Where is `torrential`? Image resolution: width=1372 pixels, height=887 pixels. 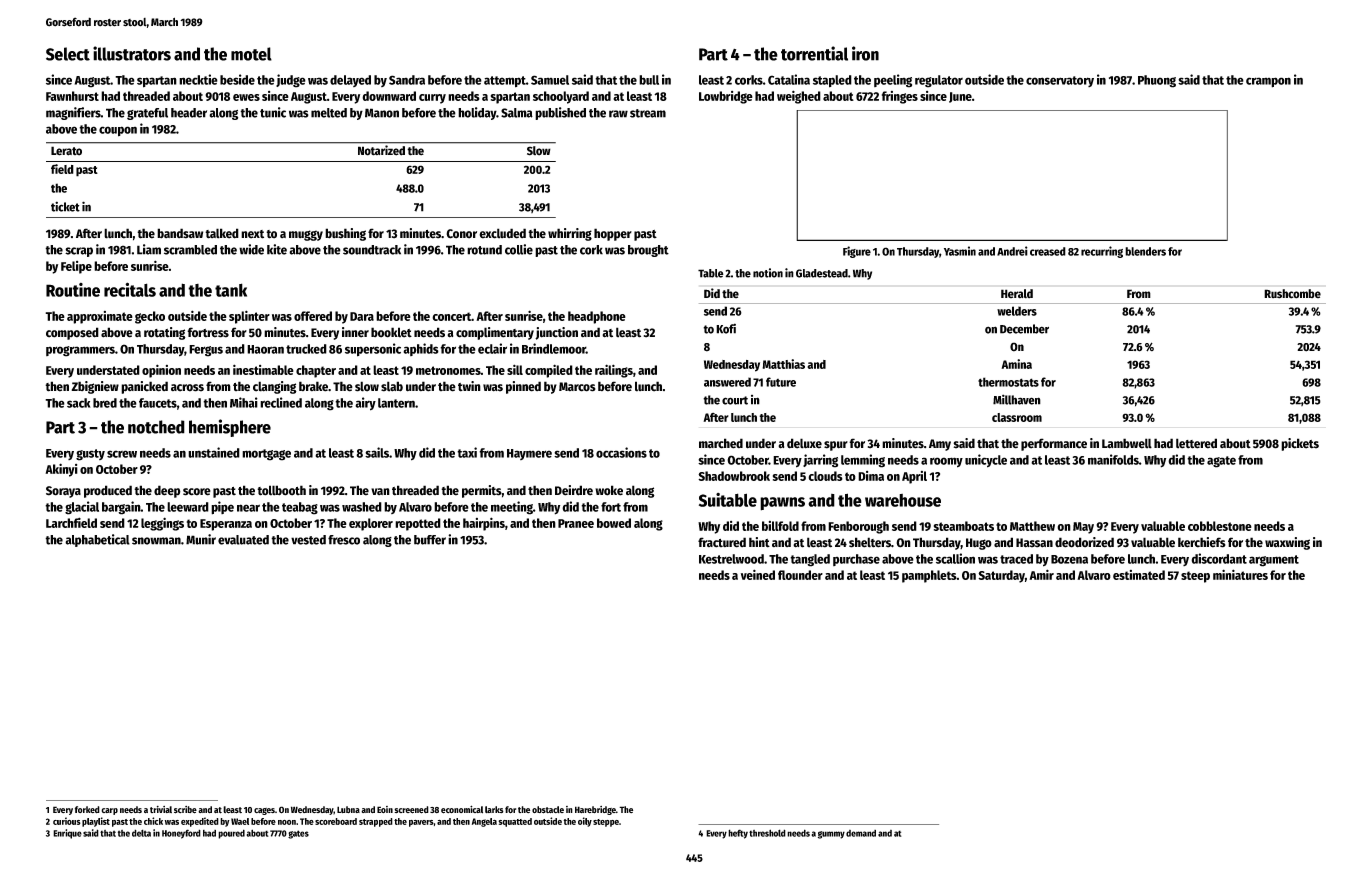
torrential is located at coordinates (814, 53).
